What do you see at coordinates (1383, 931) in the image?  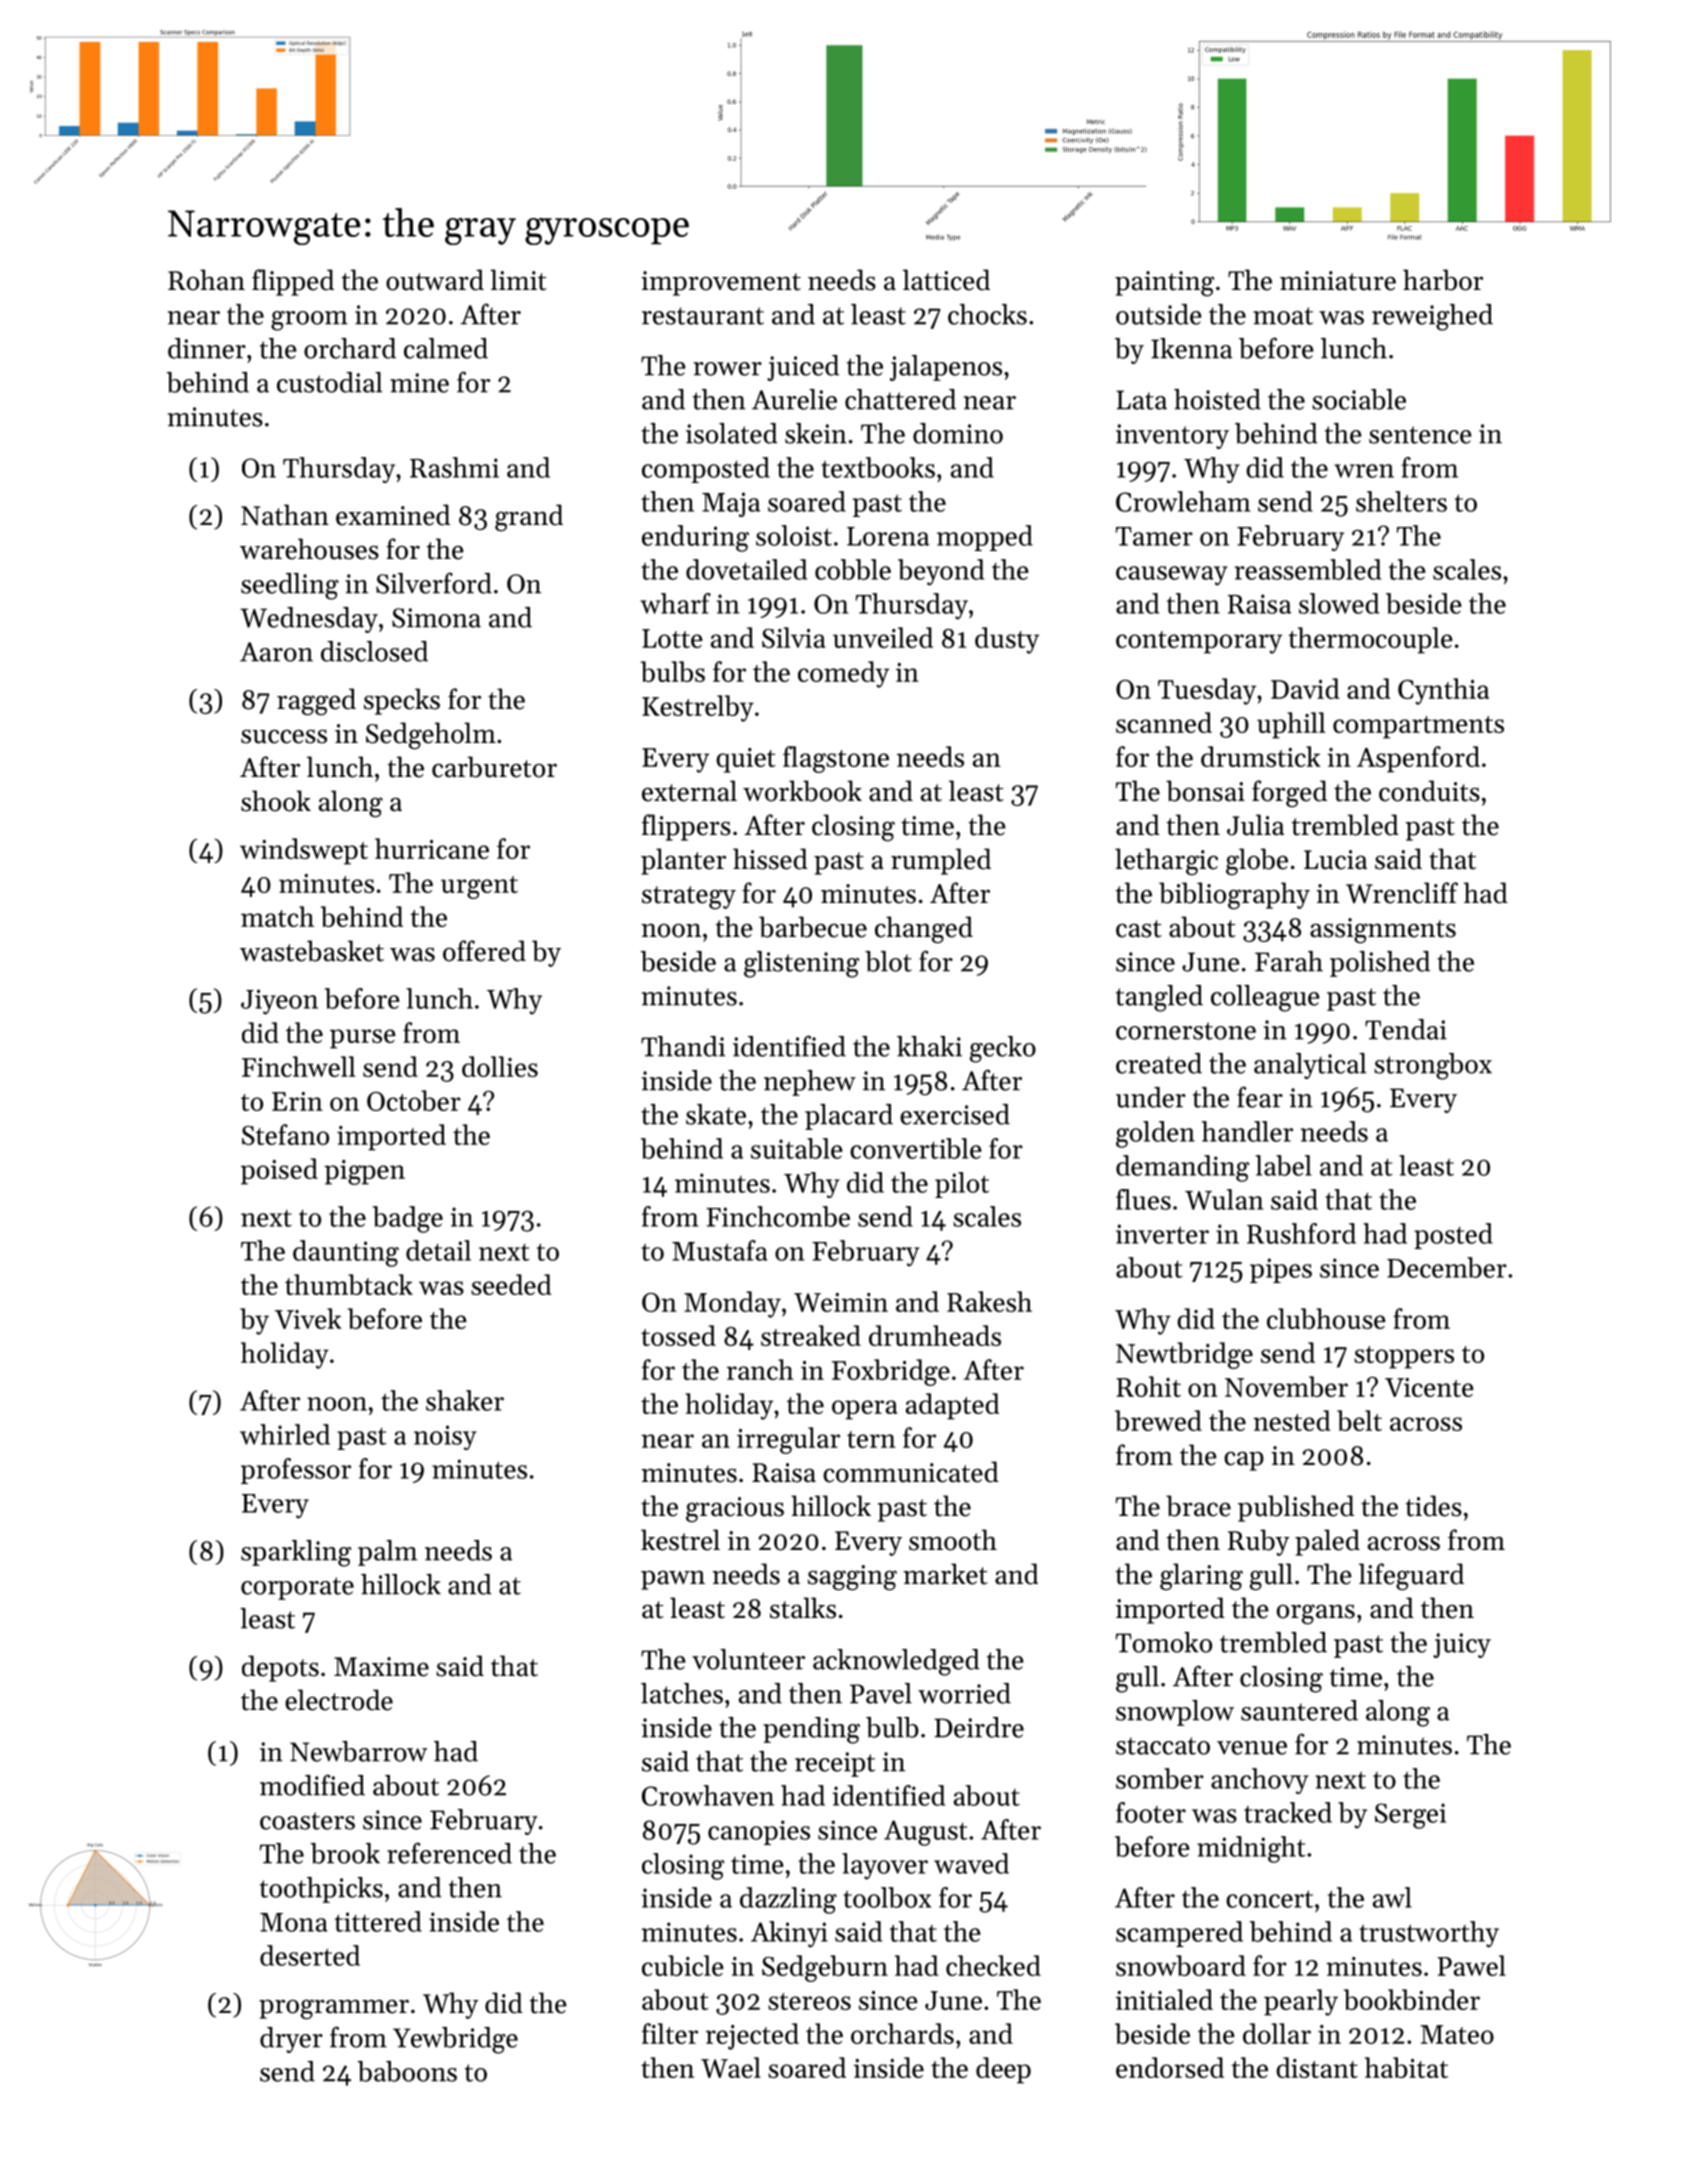 I see `assignments` at bounding box center [1383, 931].
